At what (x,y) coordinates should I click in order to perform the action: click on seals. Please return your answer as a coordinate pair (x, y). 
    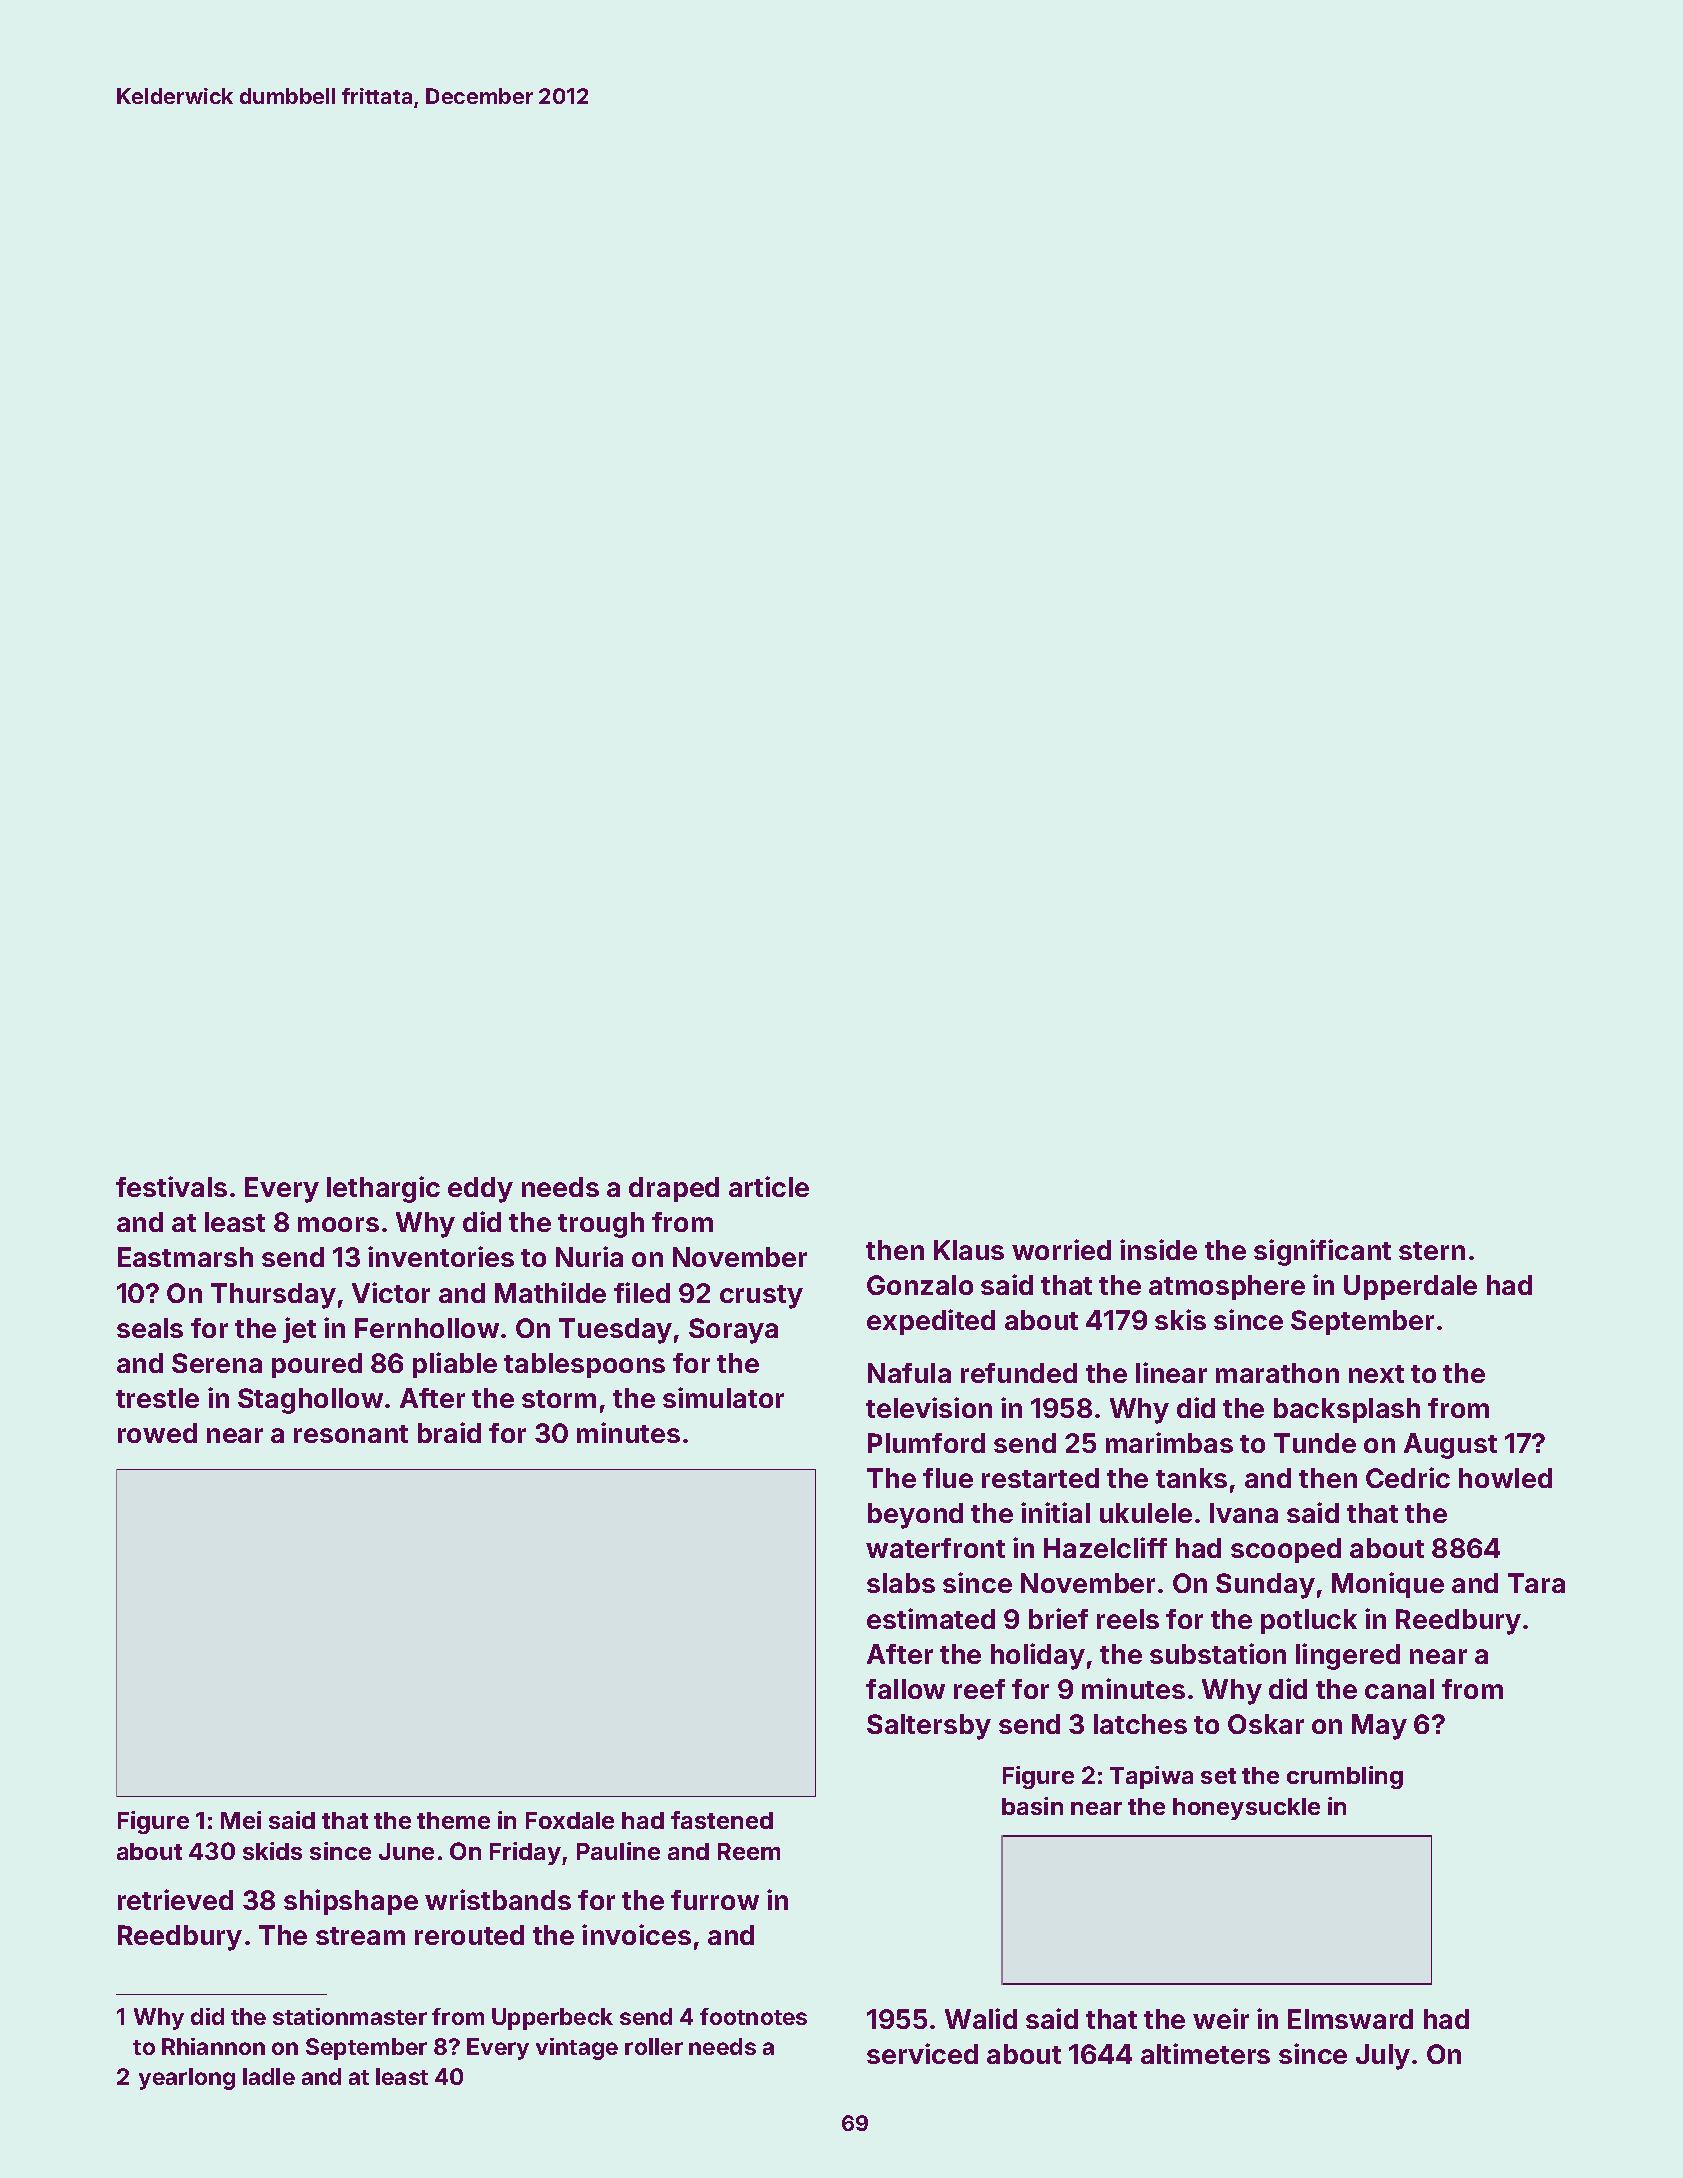
    Looking at the image, I should click on (150, 1328).
